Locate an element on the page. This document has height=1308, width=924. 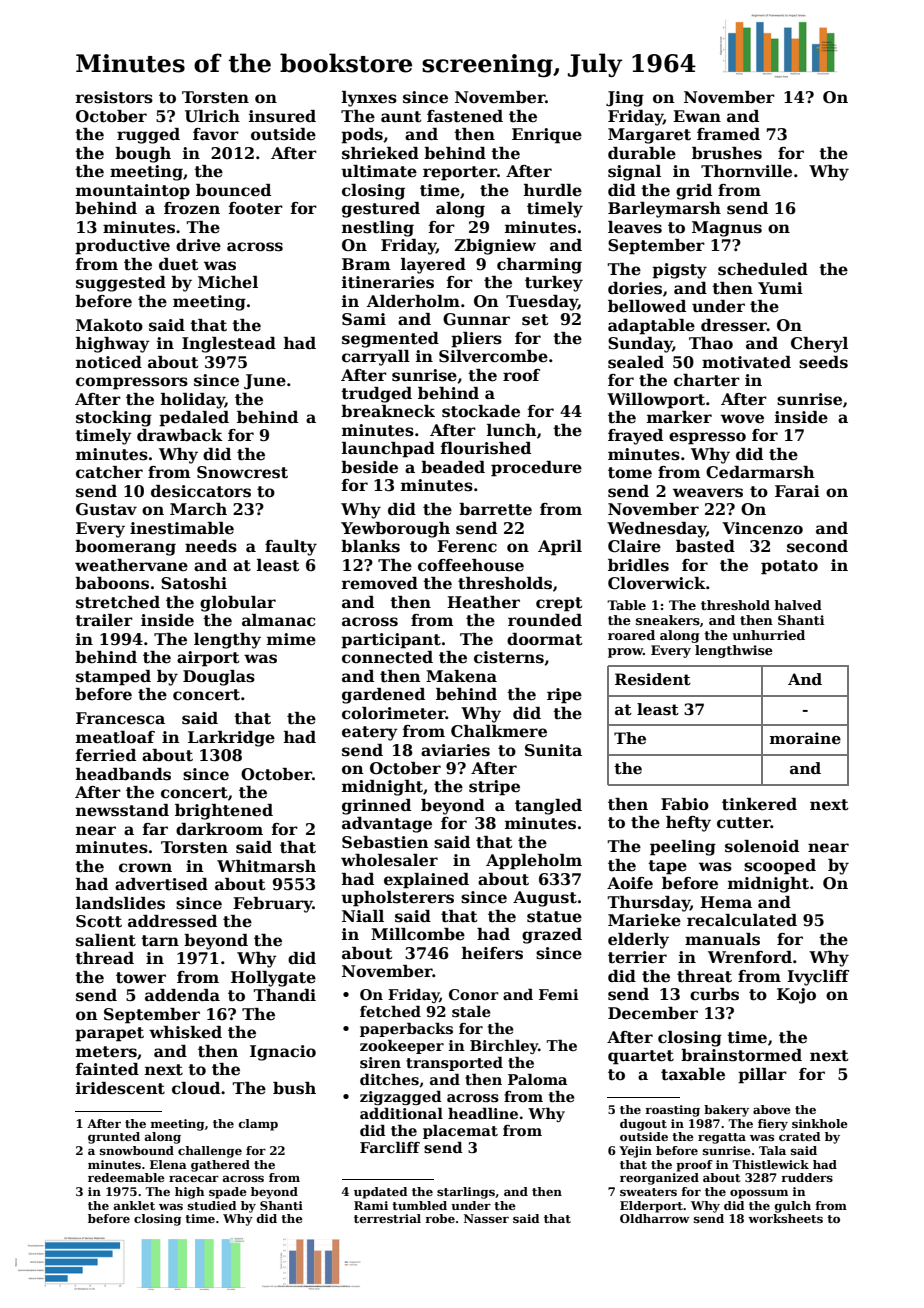
Enrique is located at coordinates (547, 136).
